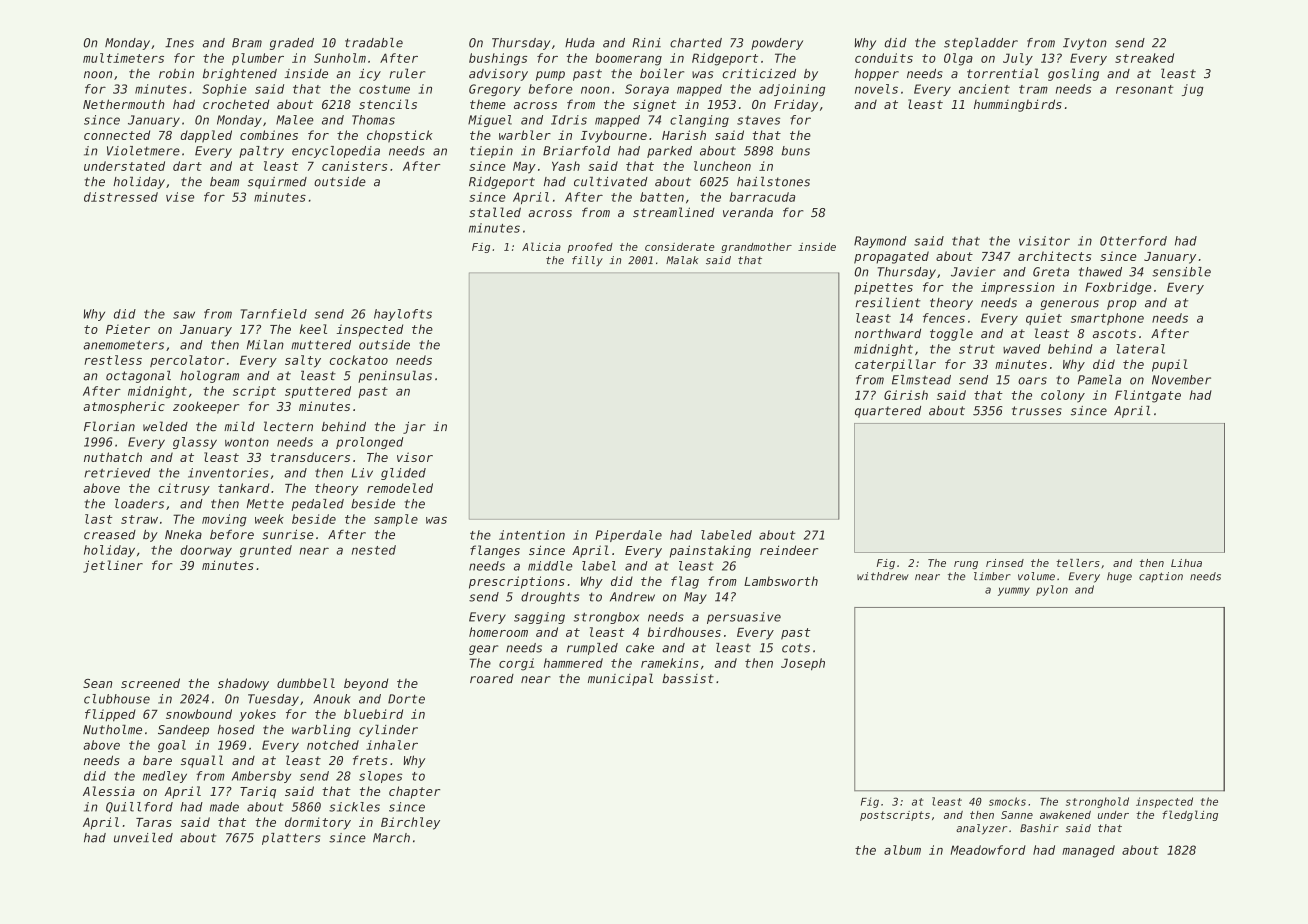 The image size is (1308, 924). What do you see at coordinates (1085, 44) in the page?
I see `Ivyton` at bounding box center [1085, 44].
